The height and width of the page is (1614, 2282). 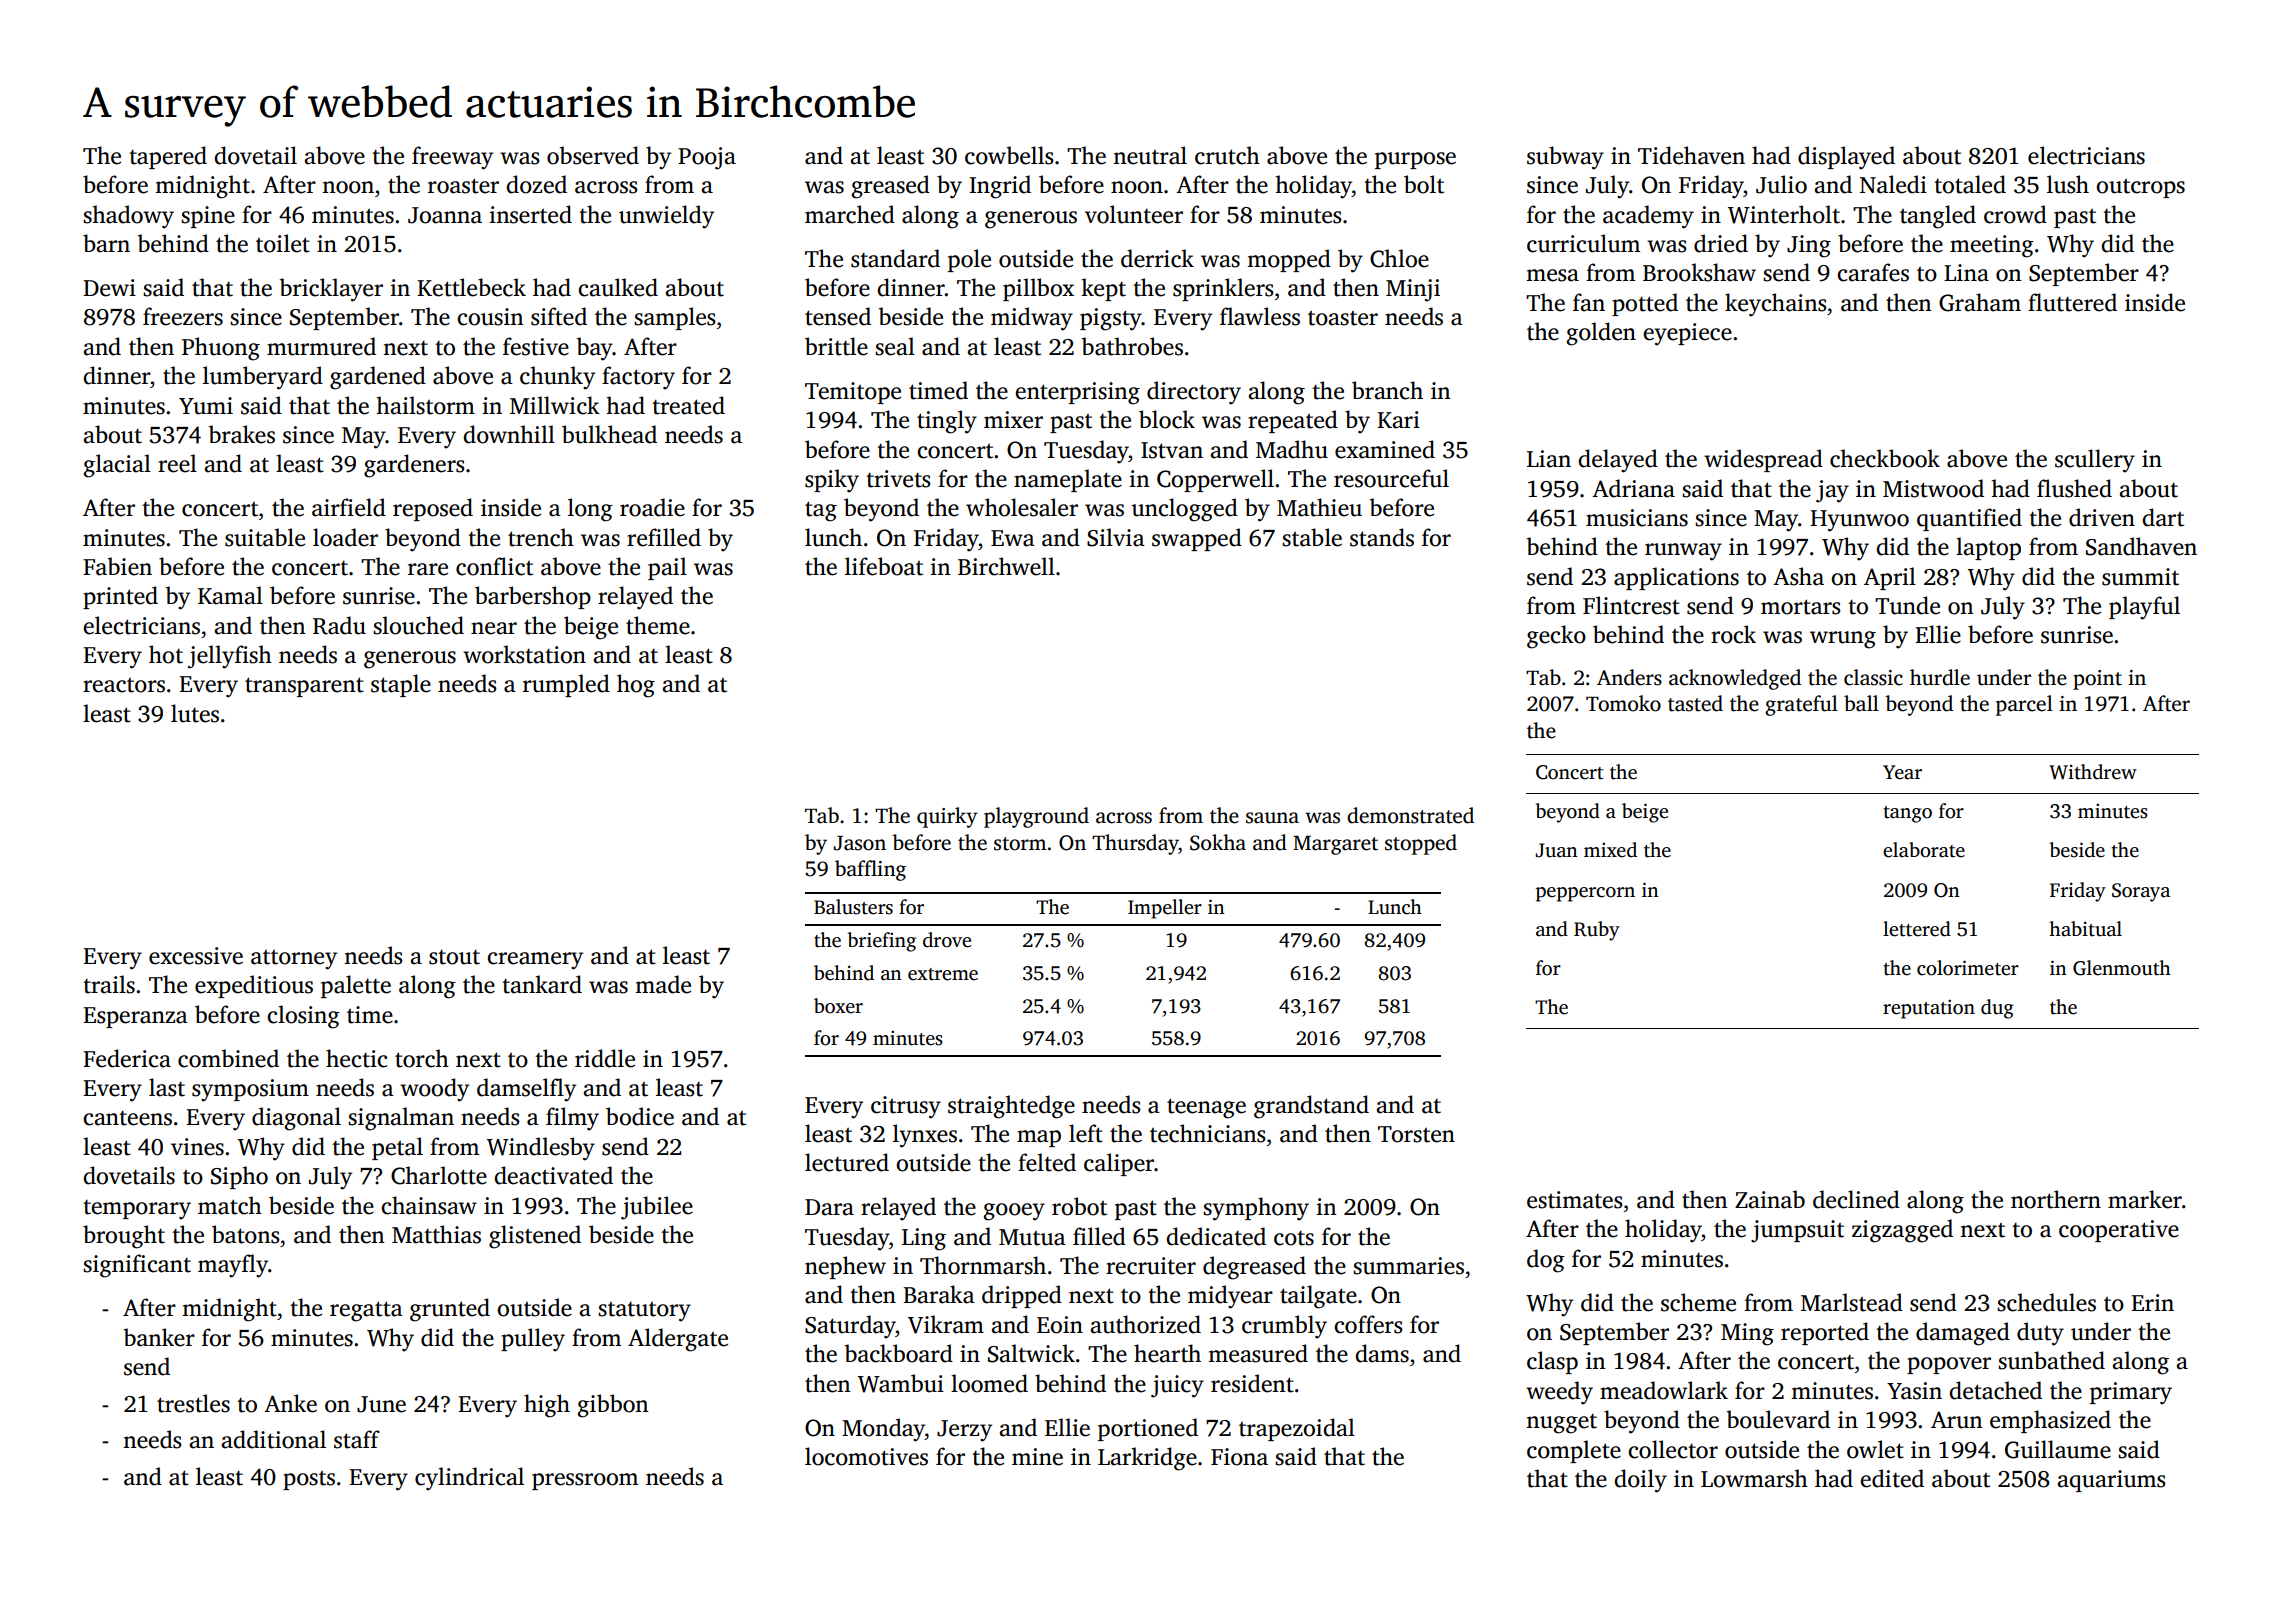 I want to click on boxer, so click(x=838, y=1006).
